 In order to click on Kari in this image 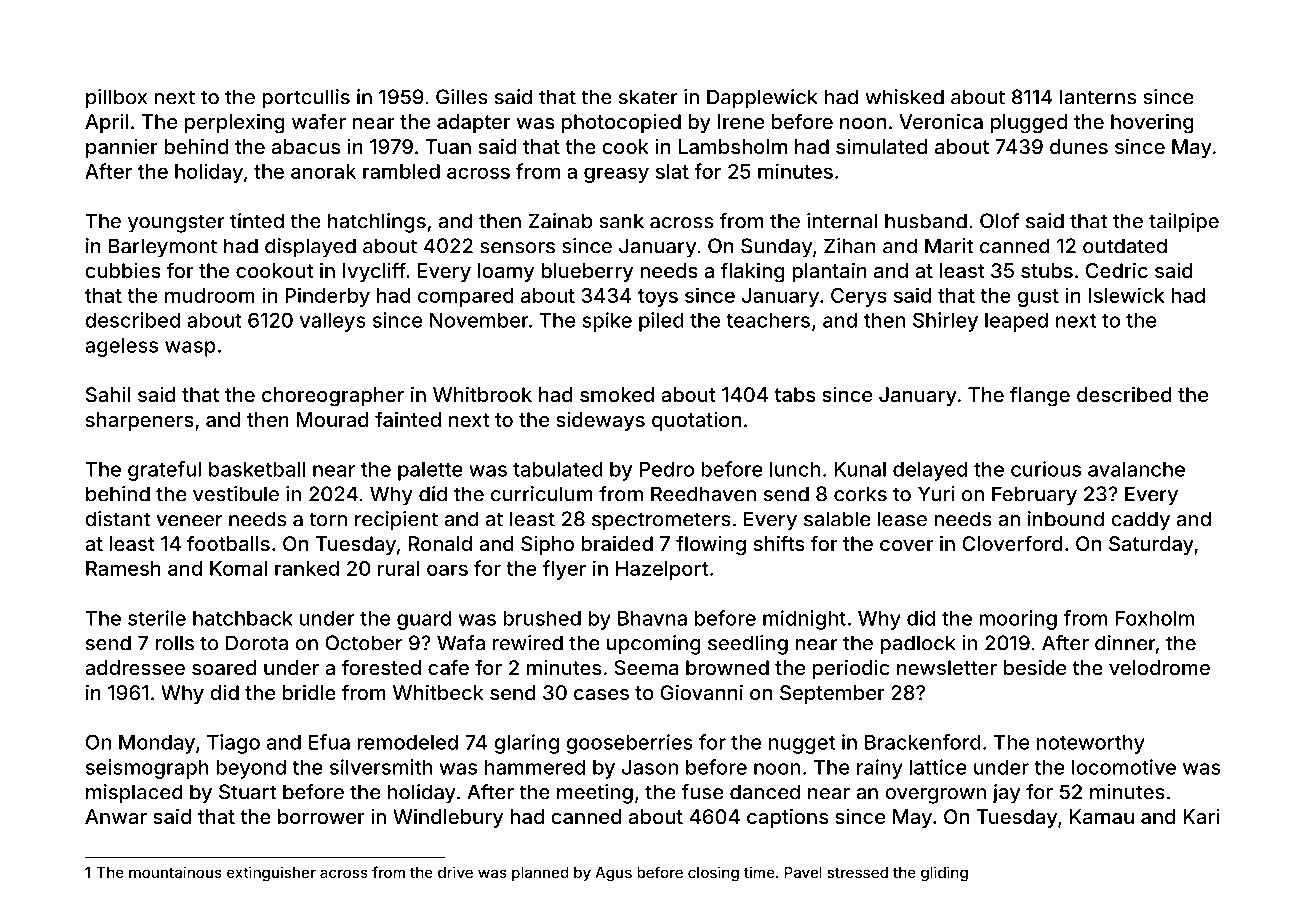, I will do `click(1201, 816)`.
